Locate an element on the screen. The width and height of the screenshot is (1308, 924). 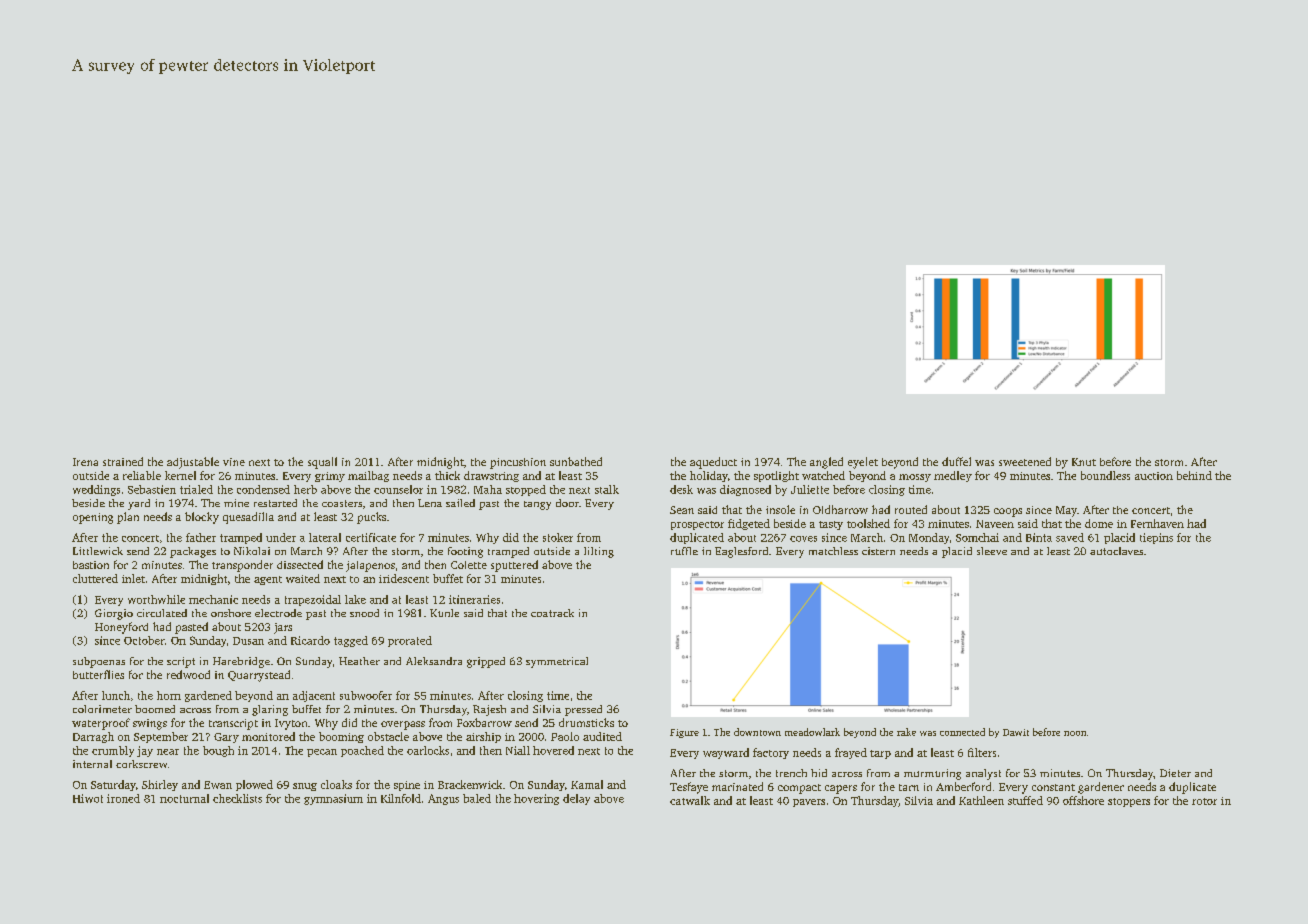
pincushion is located at coordinates (518, 463).
